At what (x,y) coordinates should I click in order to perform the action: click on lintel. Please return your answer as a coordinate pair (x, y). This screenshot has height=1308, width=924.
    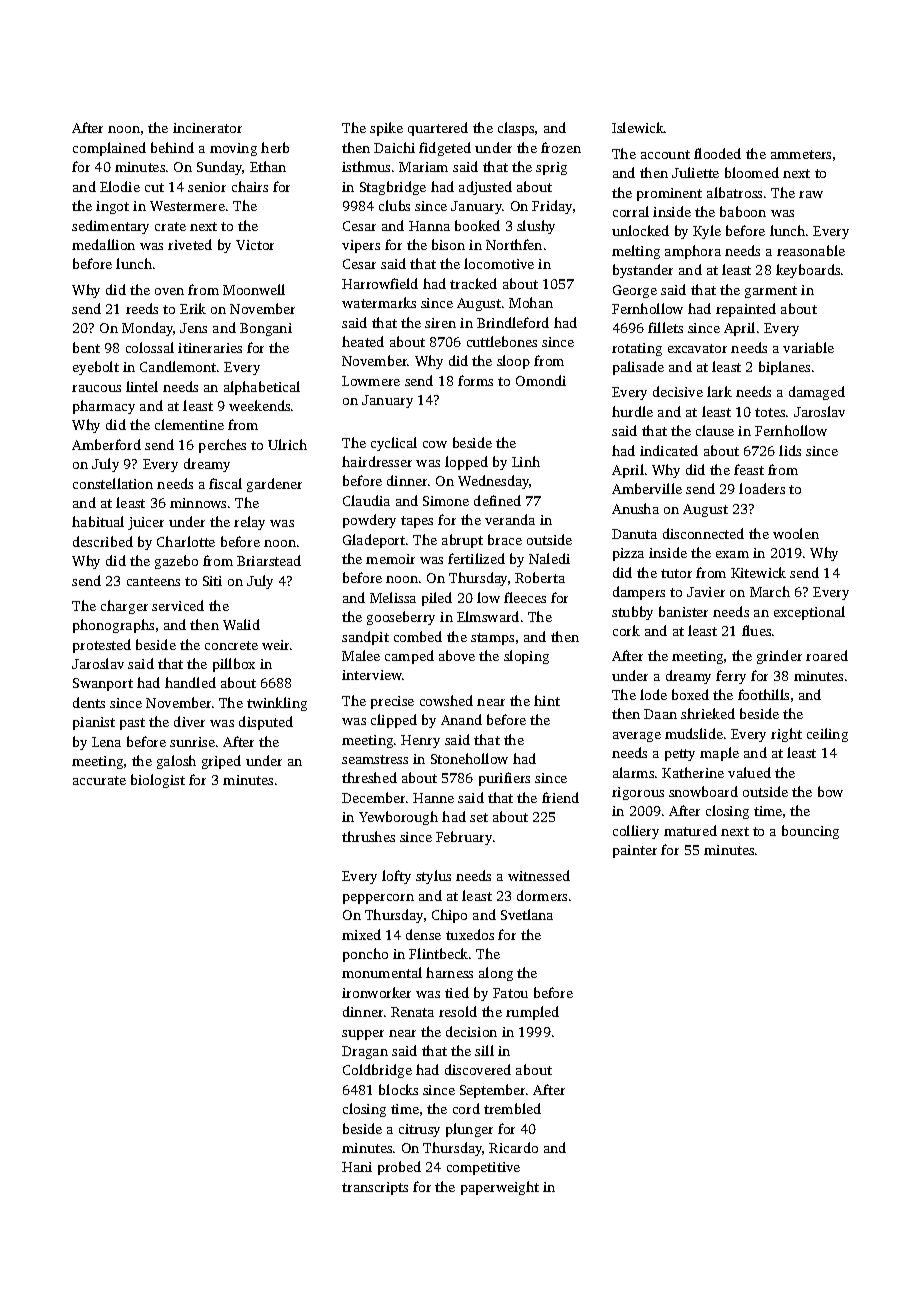
    Looking at the image, I should click on (142, 386).
